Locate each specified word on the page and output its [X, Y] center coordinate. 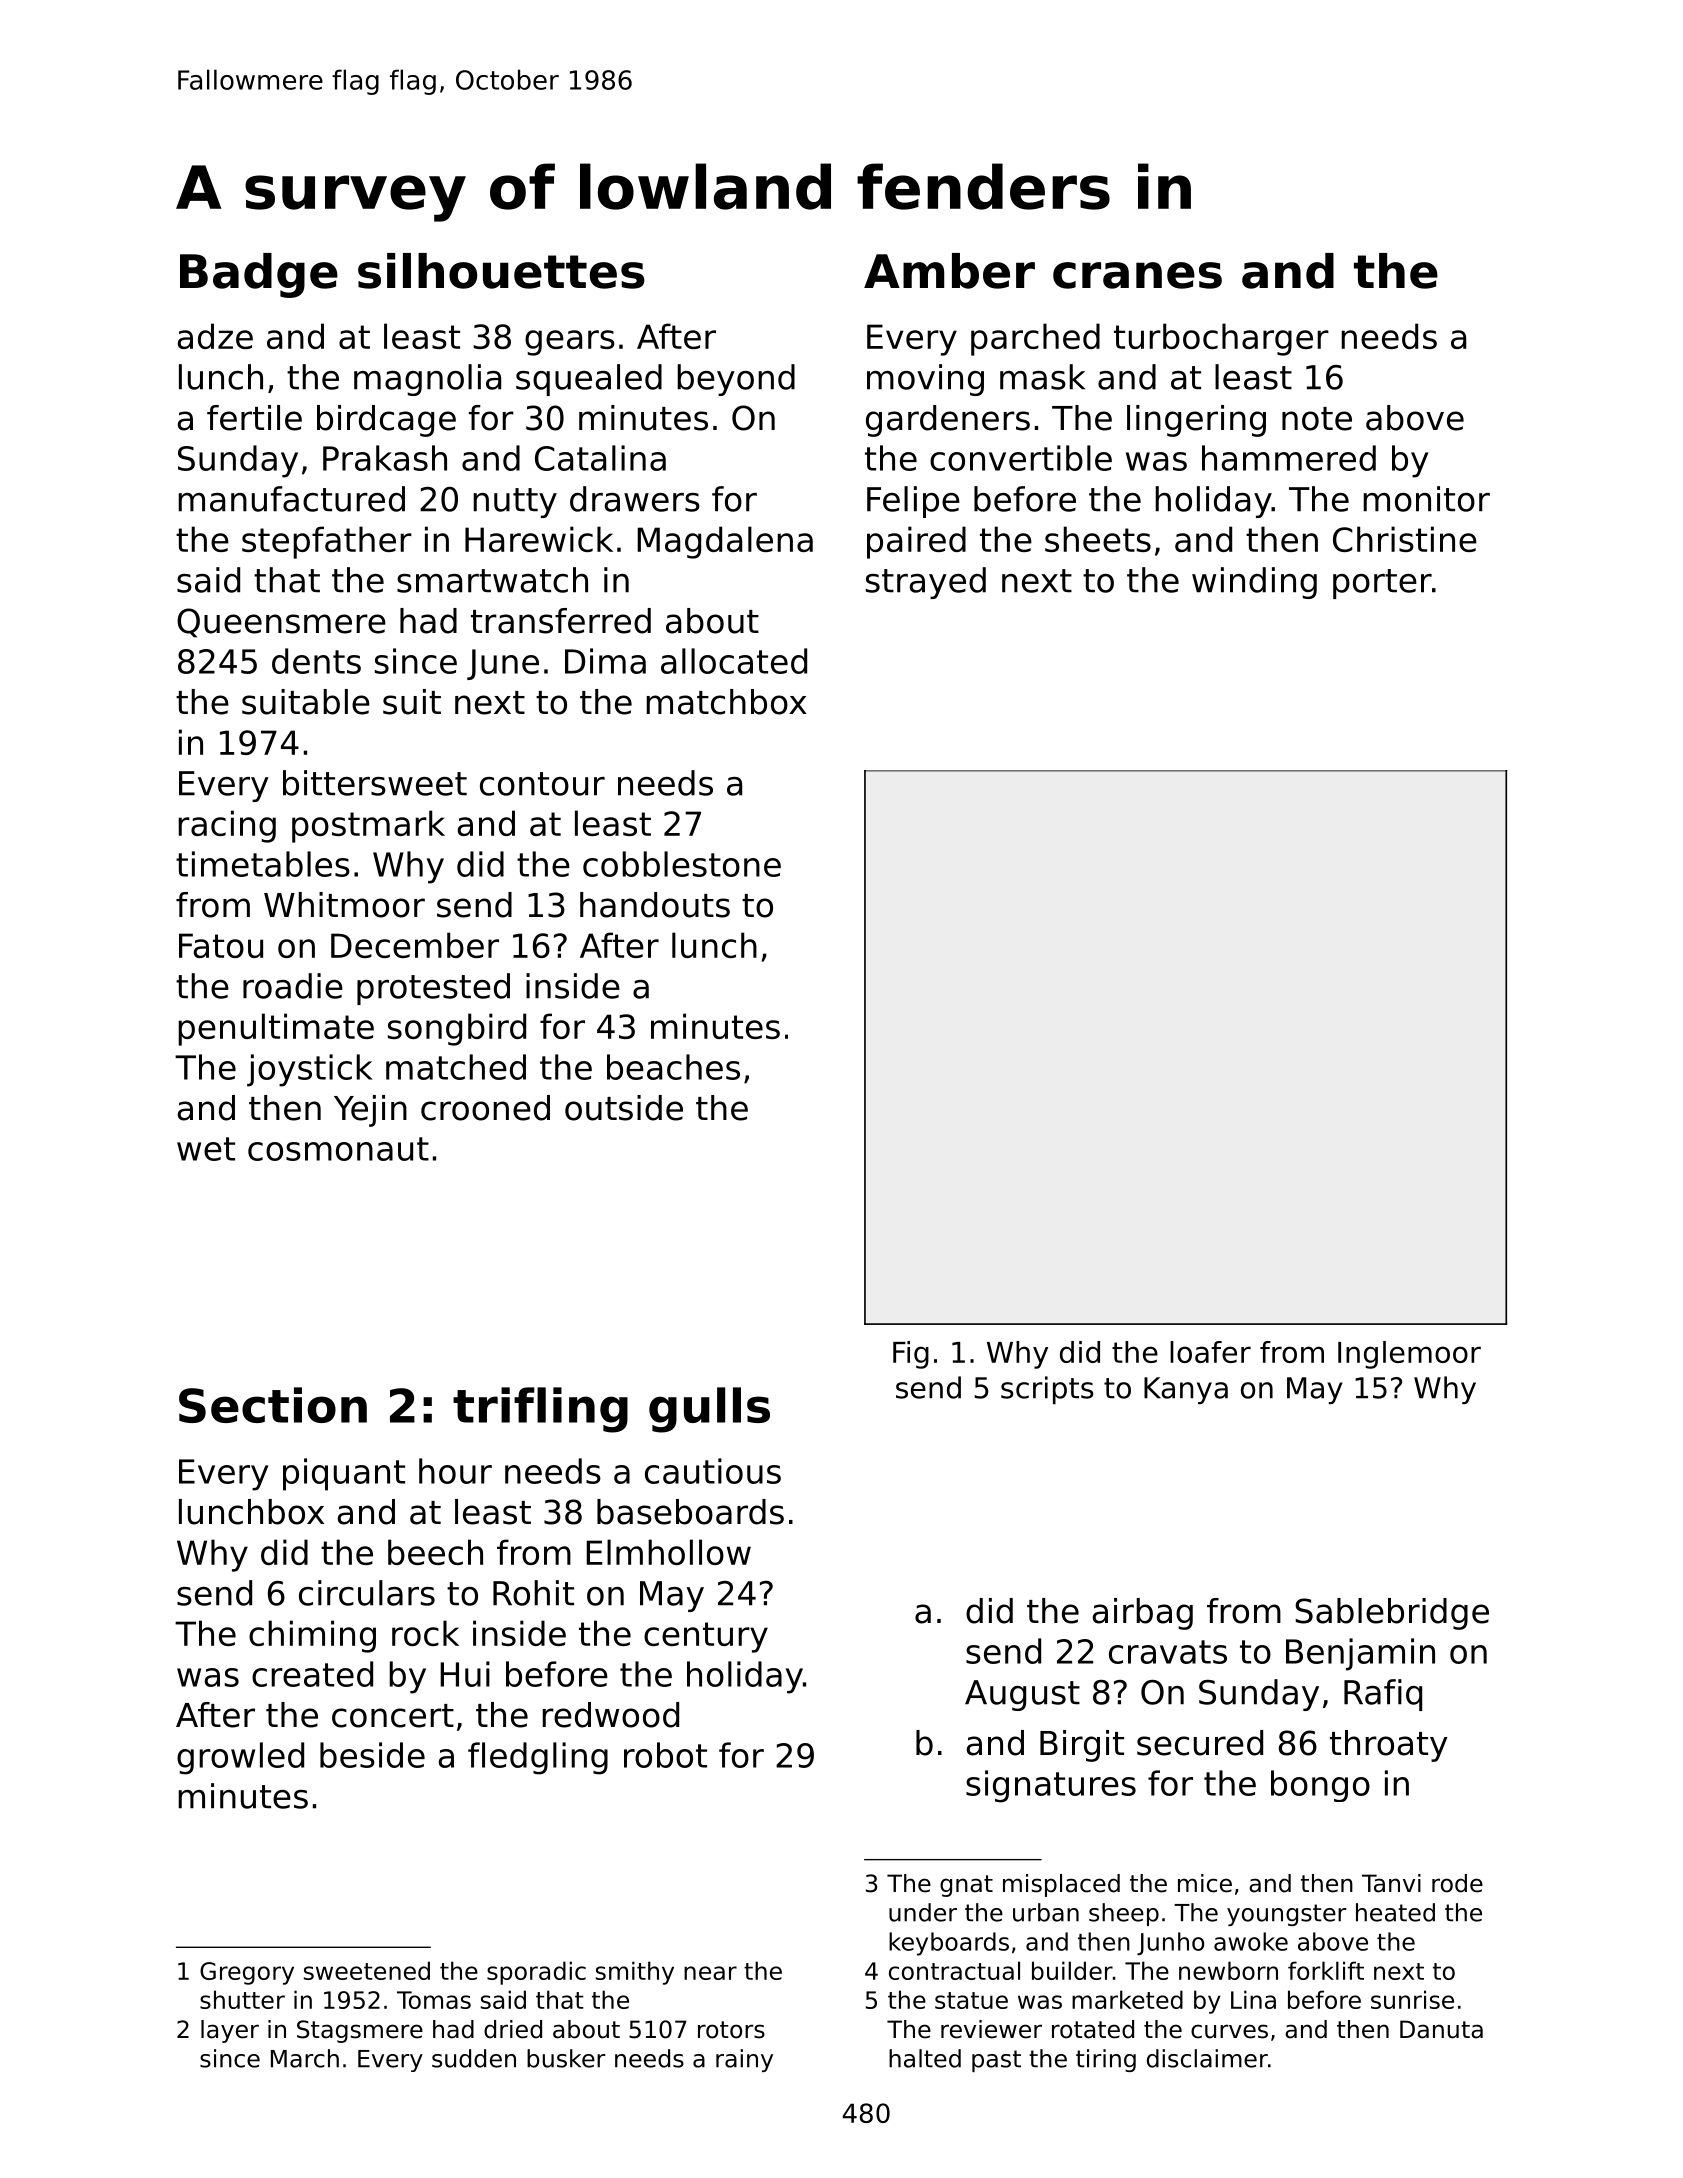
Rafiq [1383, 1695]
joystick [310, 1070]
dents [316, 661]
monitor [1426, 499]
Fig [911, 1355]
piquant [344, 1474]
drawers [635, 499]
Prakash [385, 458]
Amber [949, 271]
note [1317, 419]
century [706, 1637]
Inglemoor [1409, 1355]
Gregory [247, 1973]
